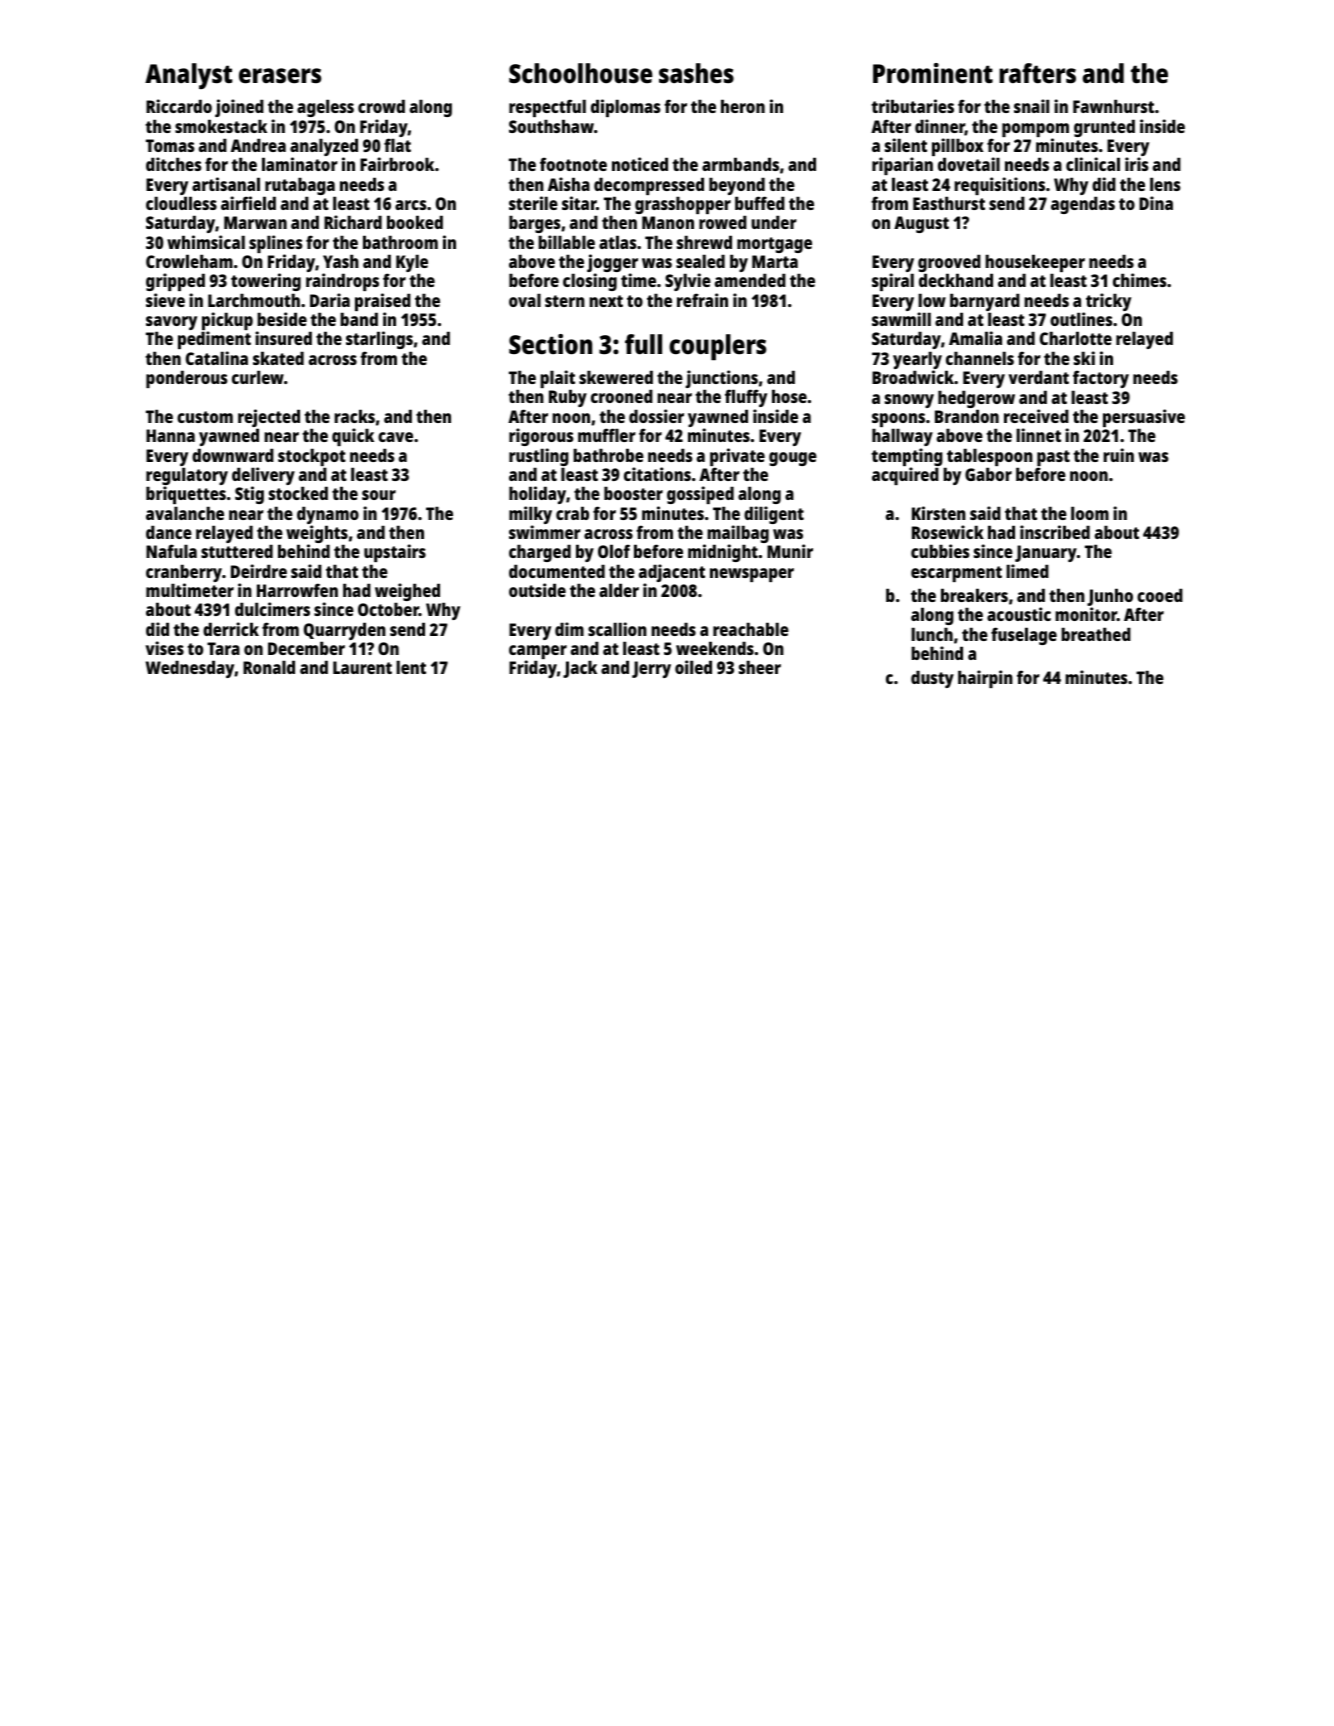 This page has height=1726, width=1334. What do you see at coordinates (280, 76) in the page?
I see `erasers` at bounding box center [280, 76].
